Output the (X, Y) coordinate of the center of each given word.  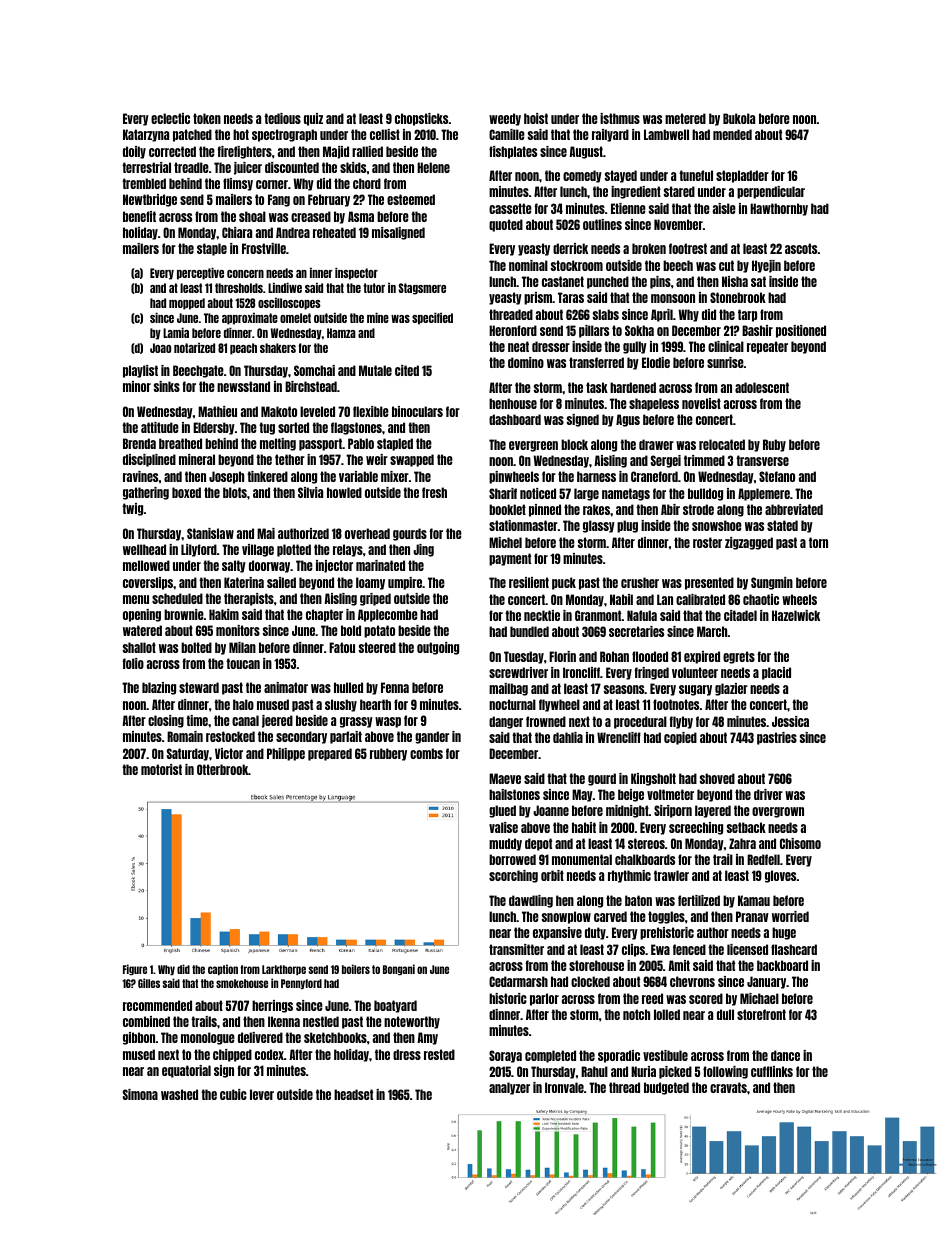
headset (353, 1094)
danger (506, 722)
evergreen (533, 446)
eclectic (170, 118)
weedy (505, 119)
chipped (232, 1055)
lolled (667, 1014)
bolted (196, 647)
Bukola (739, 118)
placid (776, 673)
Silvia (310, 492)
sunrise (725, 362)
